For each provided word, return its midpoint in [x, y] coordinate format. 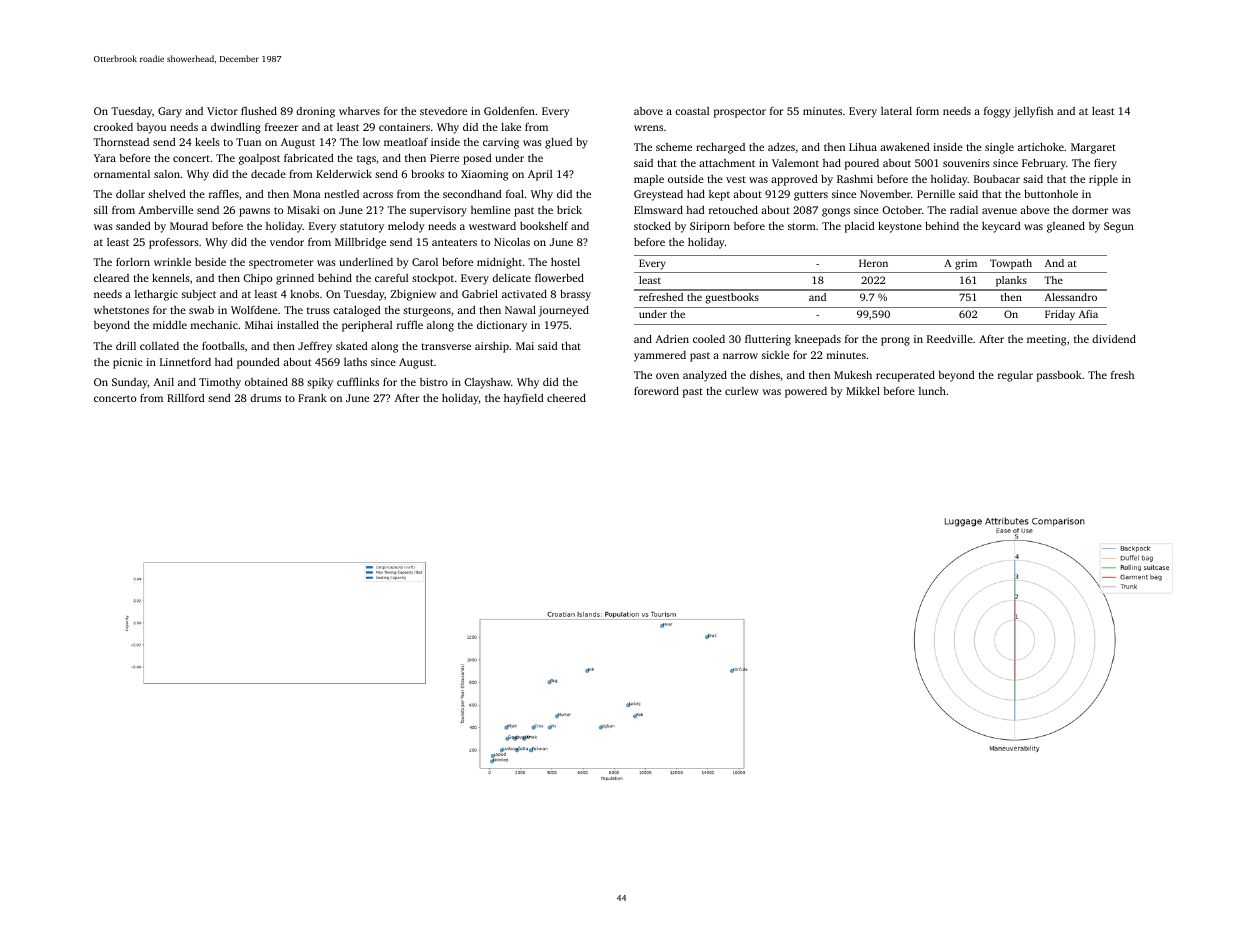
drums [265, 398]
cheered [566, 398]
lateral [896, 111]
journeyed [563, 311]
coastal [692, 111]
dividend [1114, 339]
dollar [130, 194]
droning [315, 112]
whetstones [121, 310]
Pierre [444, 158]
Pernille [936, 194]
